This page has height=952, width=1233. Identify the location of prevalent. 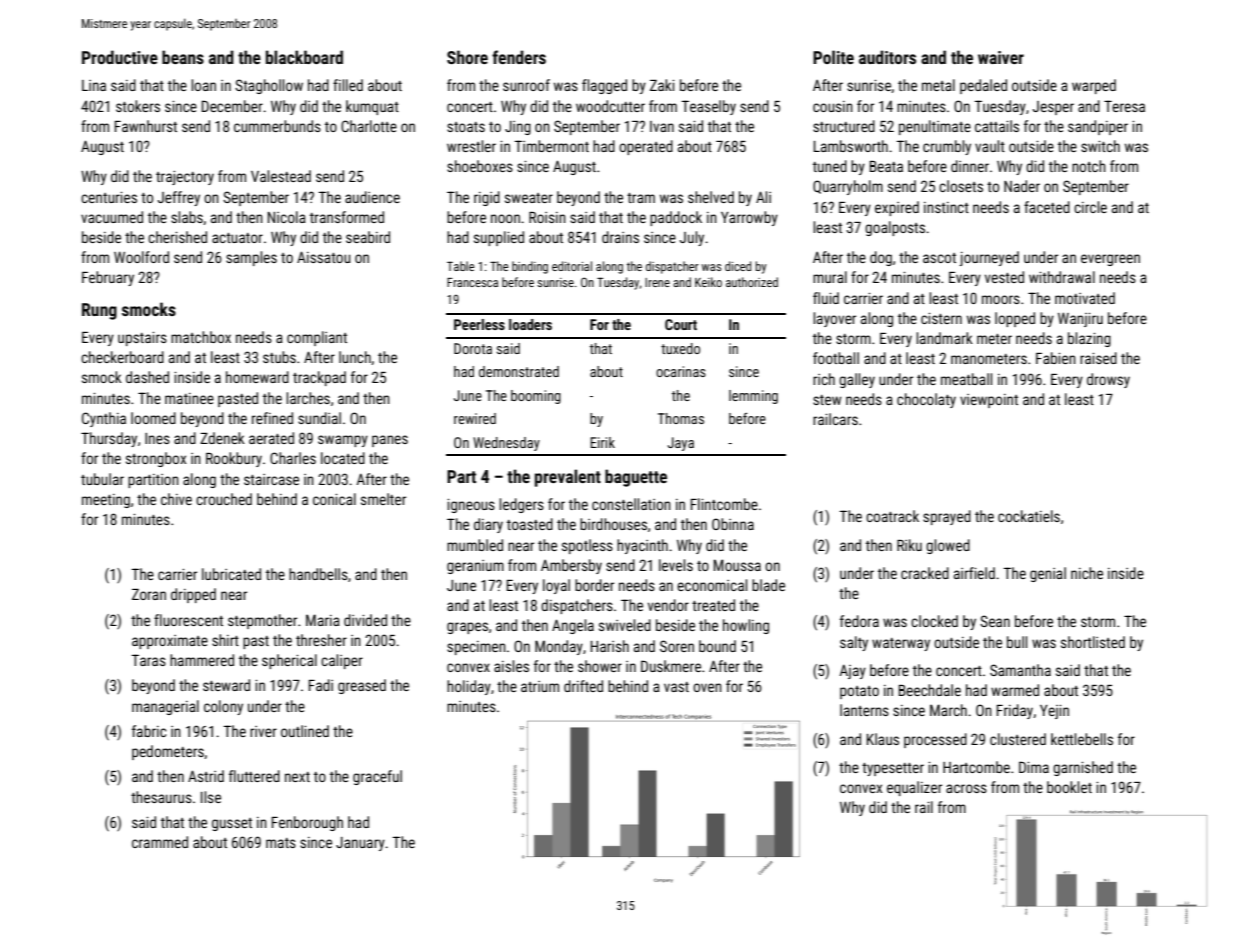
(568, 478).
